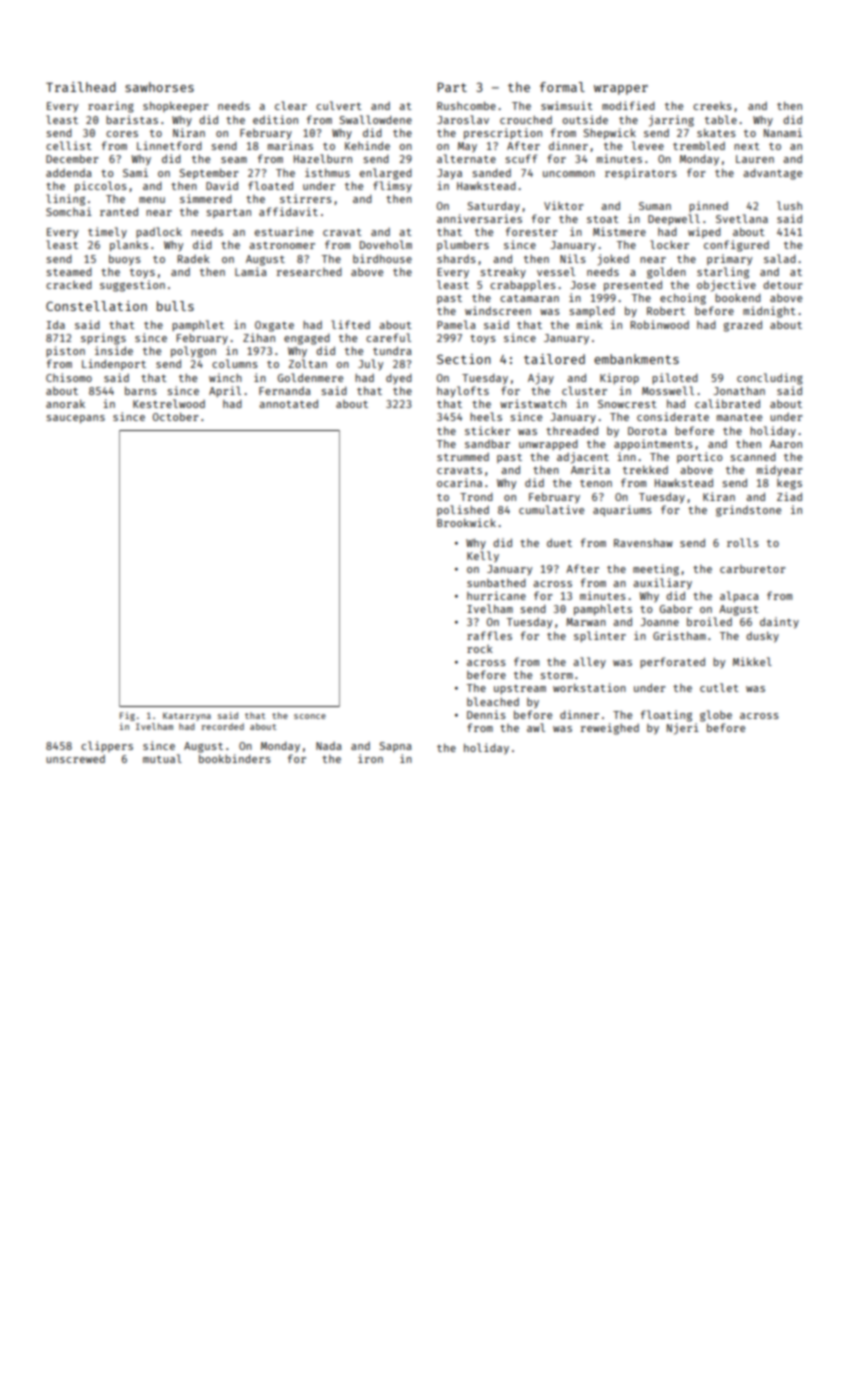  What do you see at coordinates (187, 716) in the screenshot?
I see `Katarzyna` at bounding box center [187, 716].
